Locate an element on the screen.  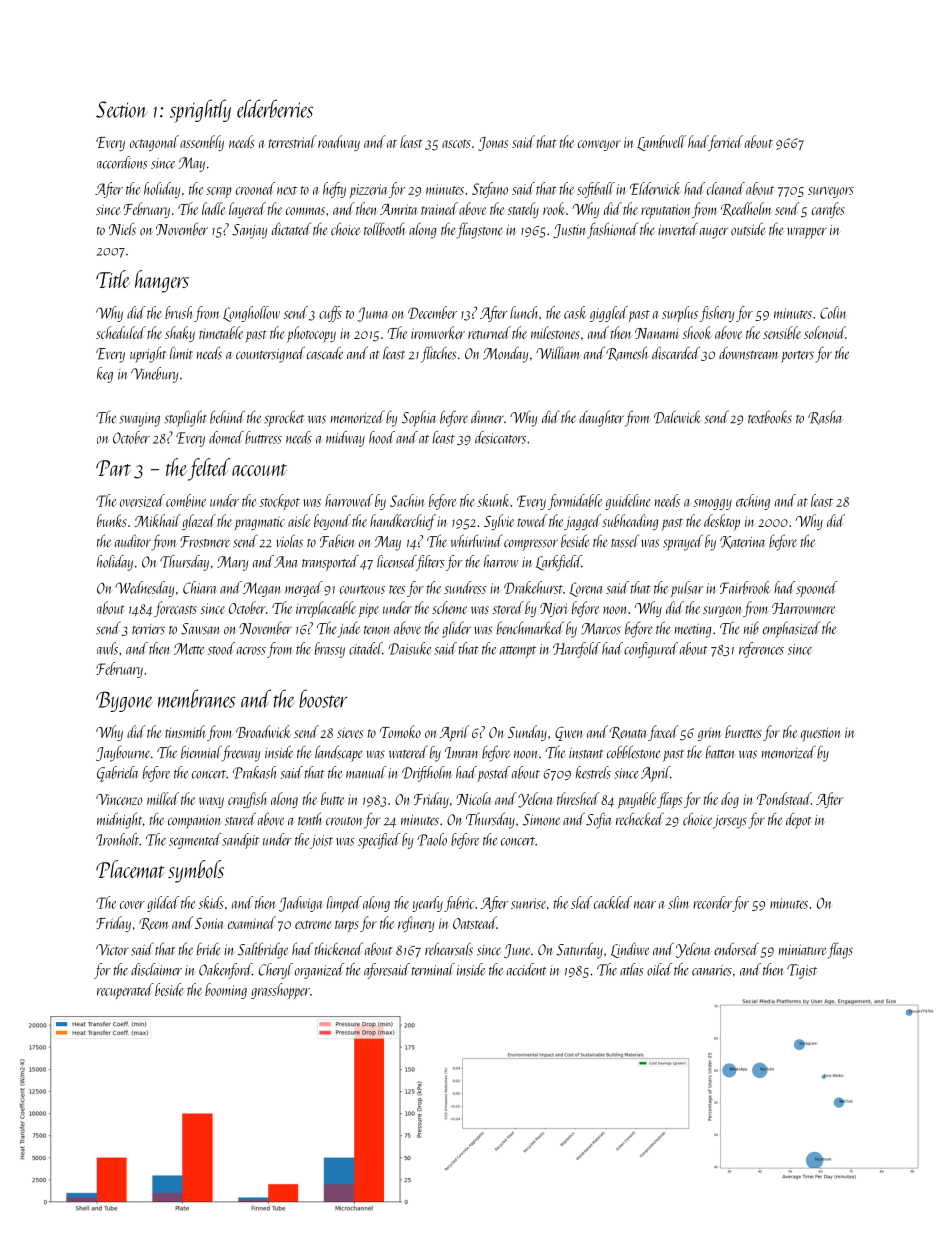
daughter is located at coordinates (601, 418).
